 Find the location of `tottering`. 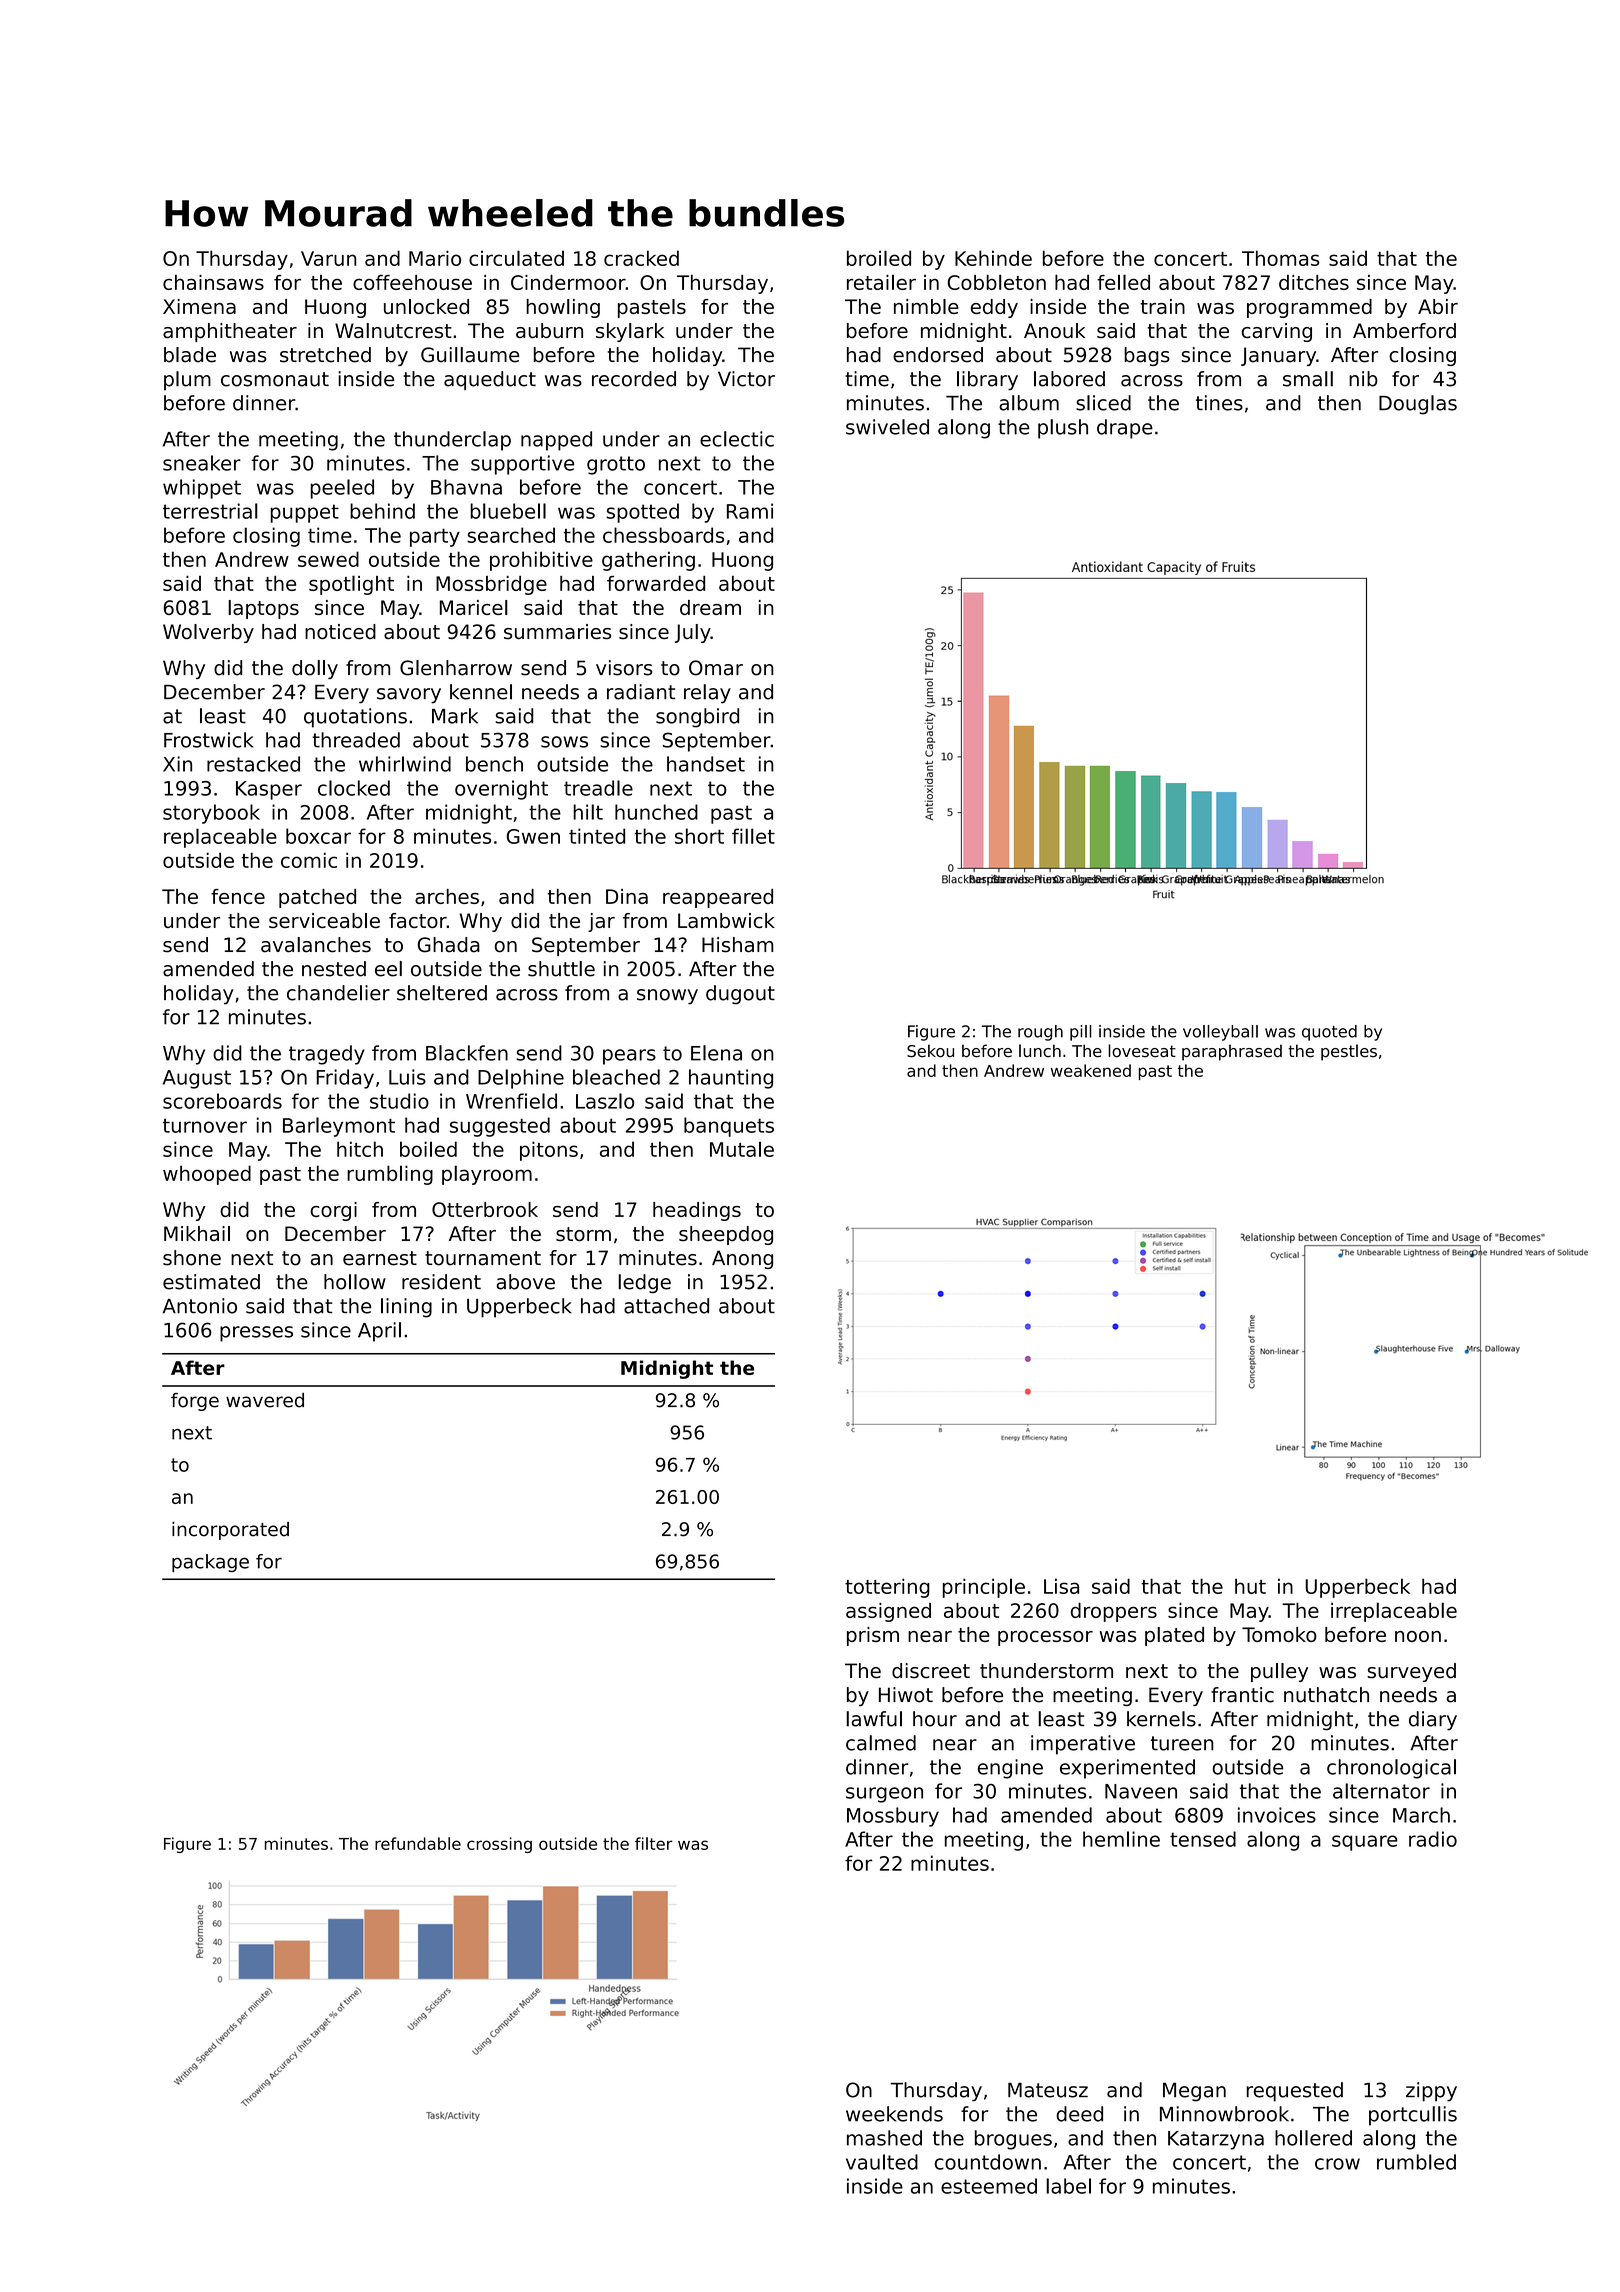

tottering is located at coordinates (887, 1588).
